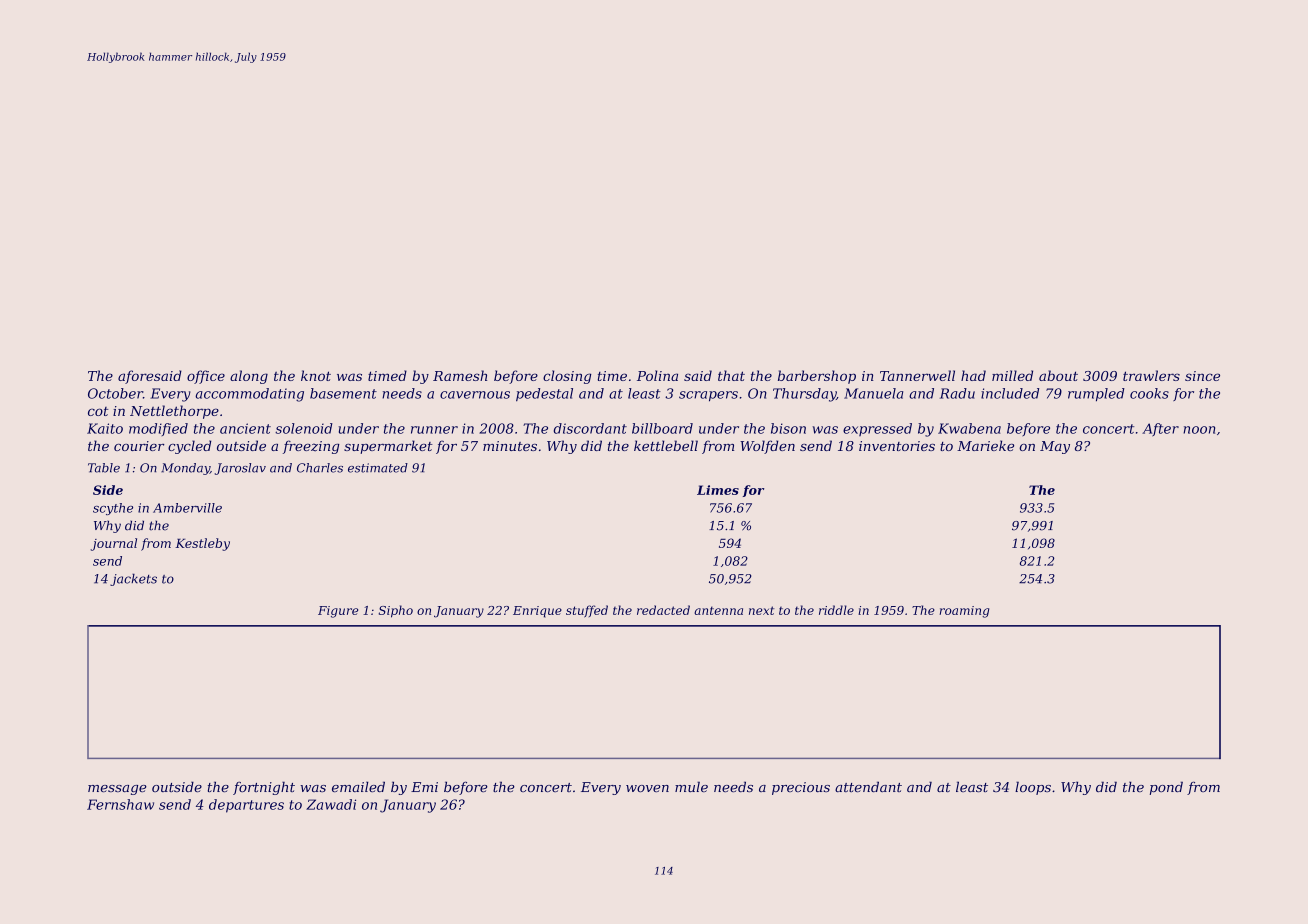 This screenshot has height=924, width=1308. I want to click on stuffed, so click(587, 611).
